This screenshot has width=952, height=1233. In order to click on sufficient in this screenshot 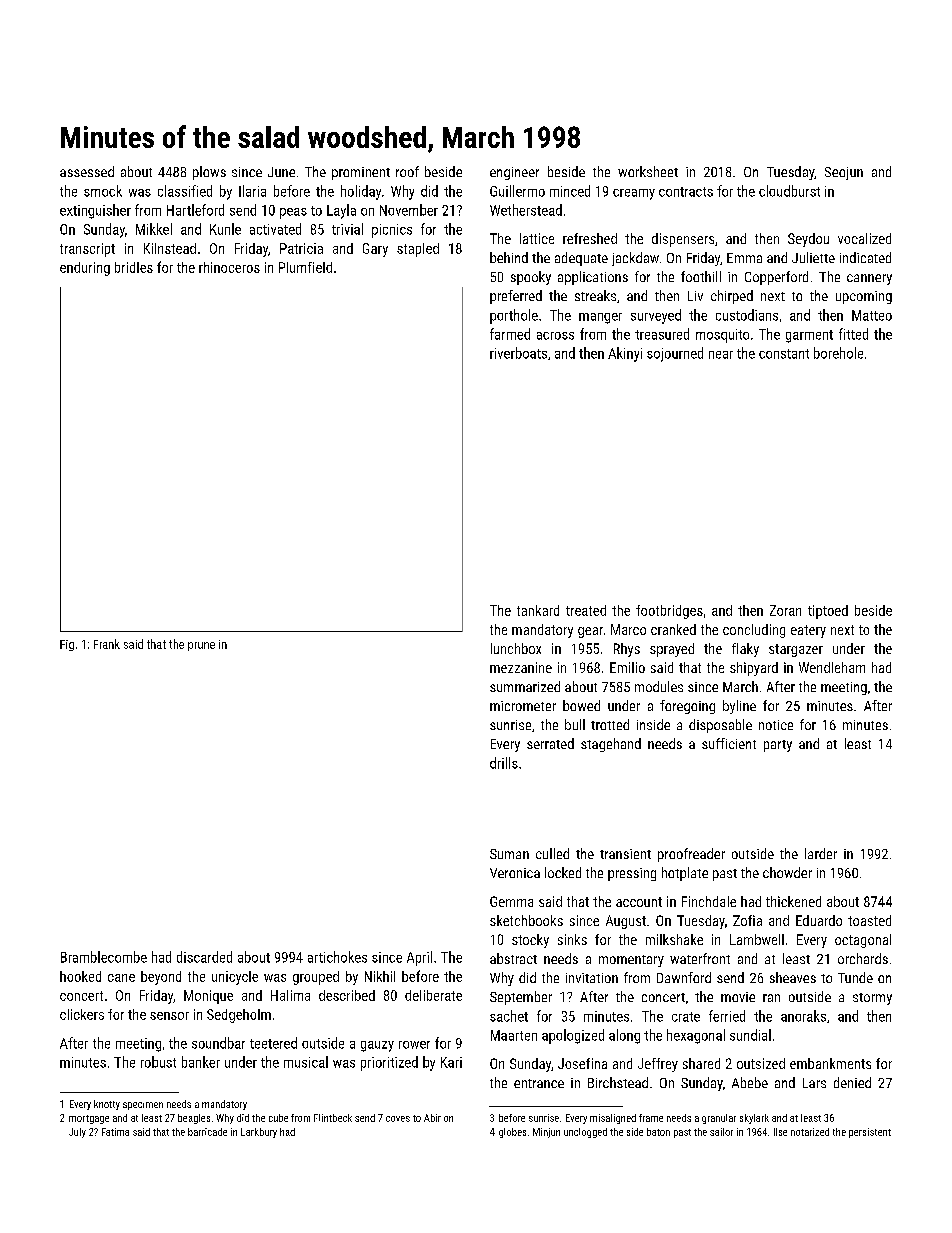, I will do `click(729, 743)`.
